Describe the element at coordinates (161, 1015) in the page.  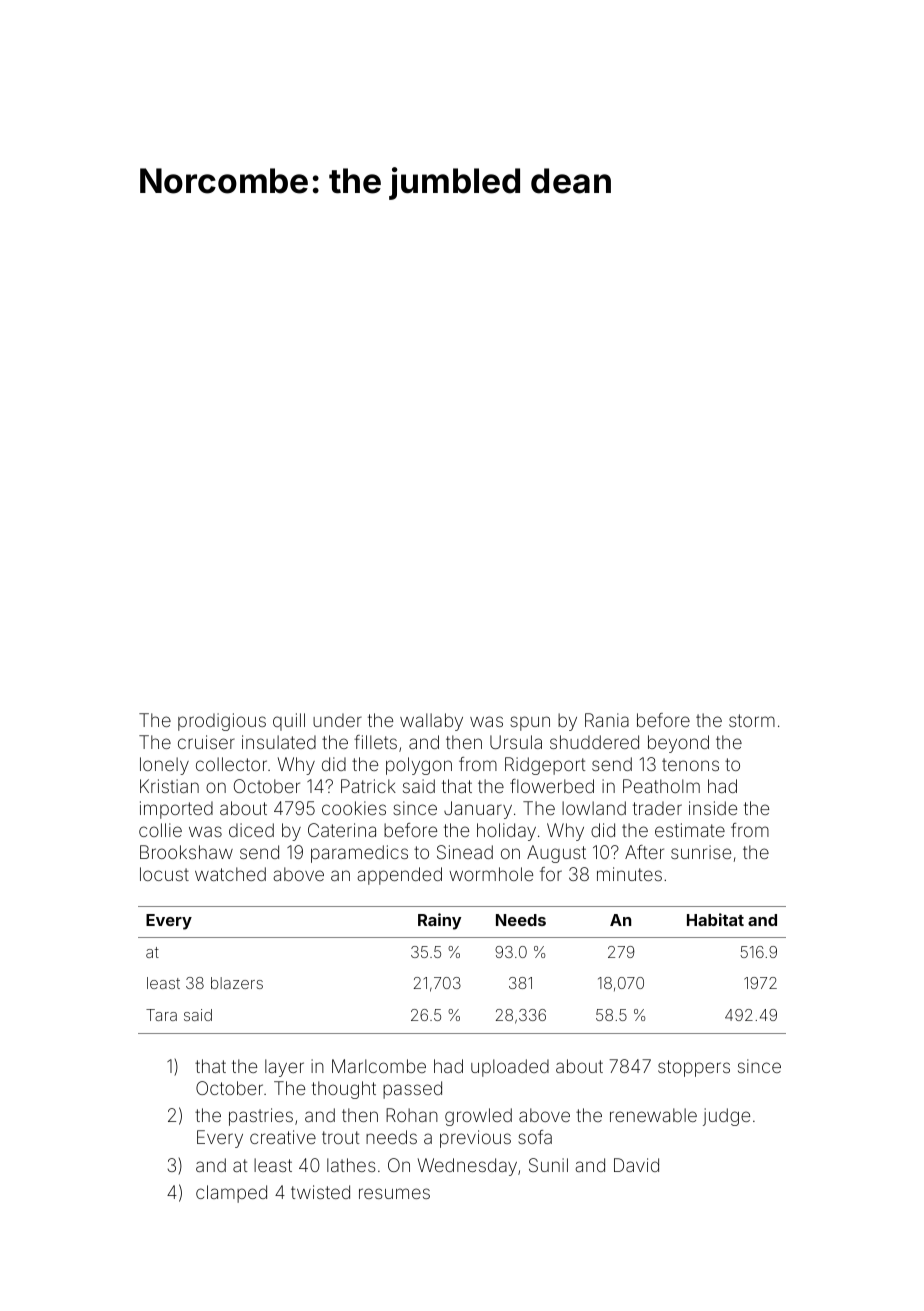
I see `Tara` at that location.
